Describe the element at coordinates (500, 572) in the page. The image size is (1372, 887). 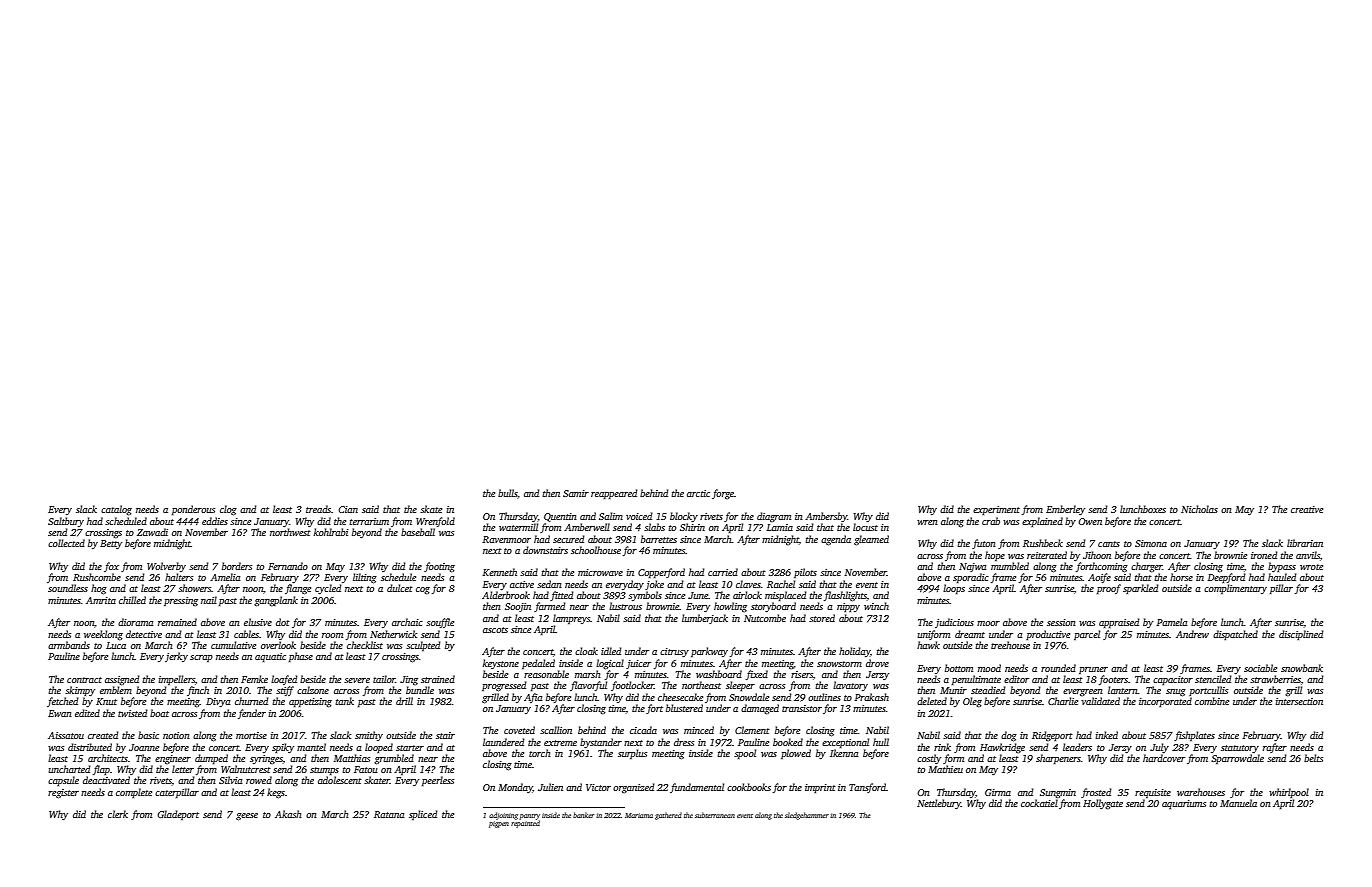
I see `Kenneth` at that location.
